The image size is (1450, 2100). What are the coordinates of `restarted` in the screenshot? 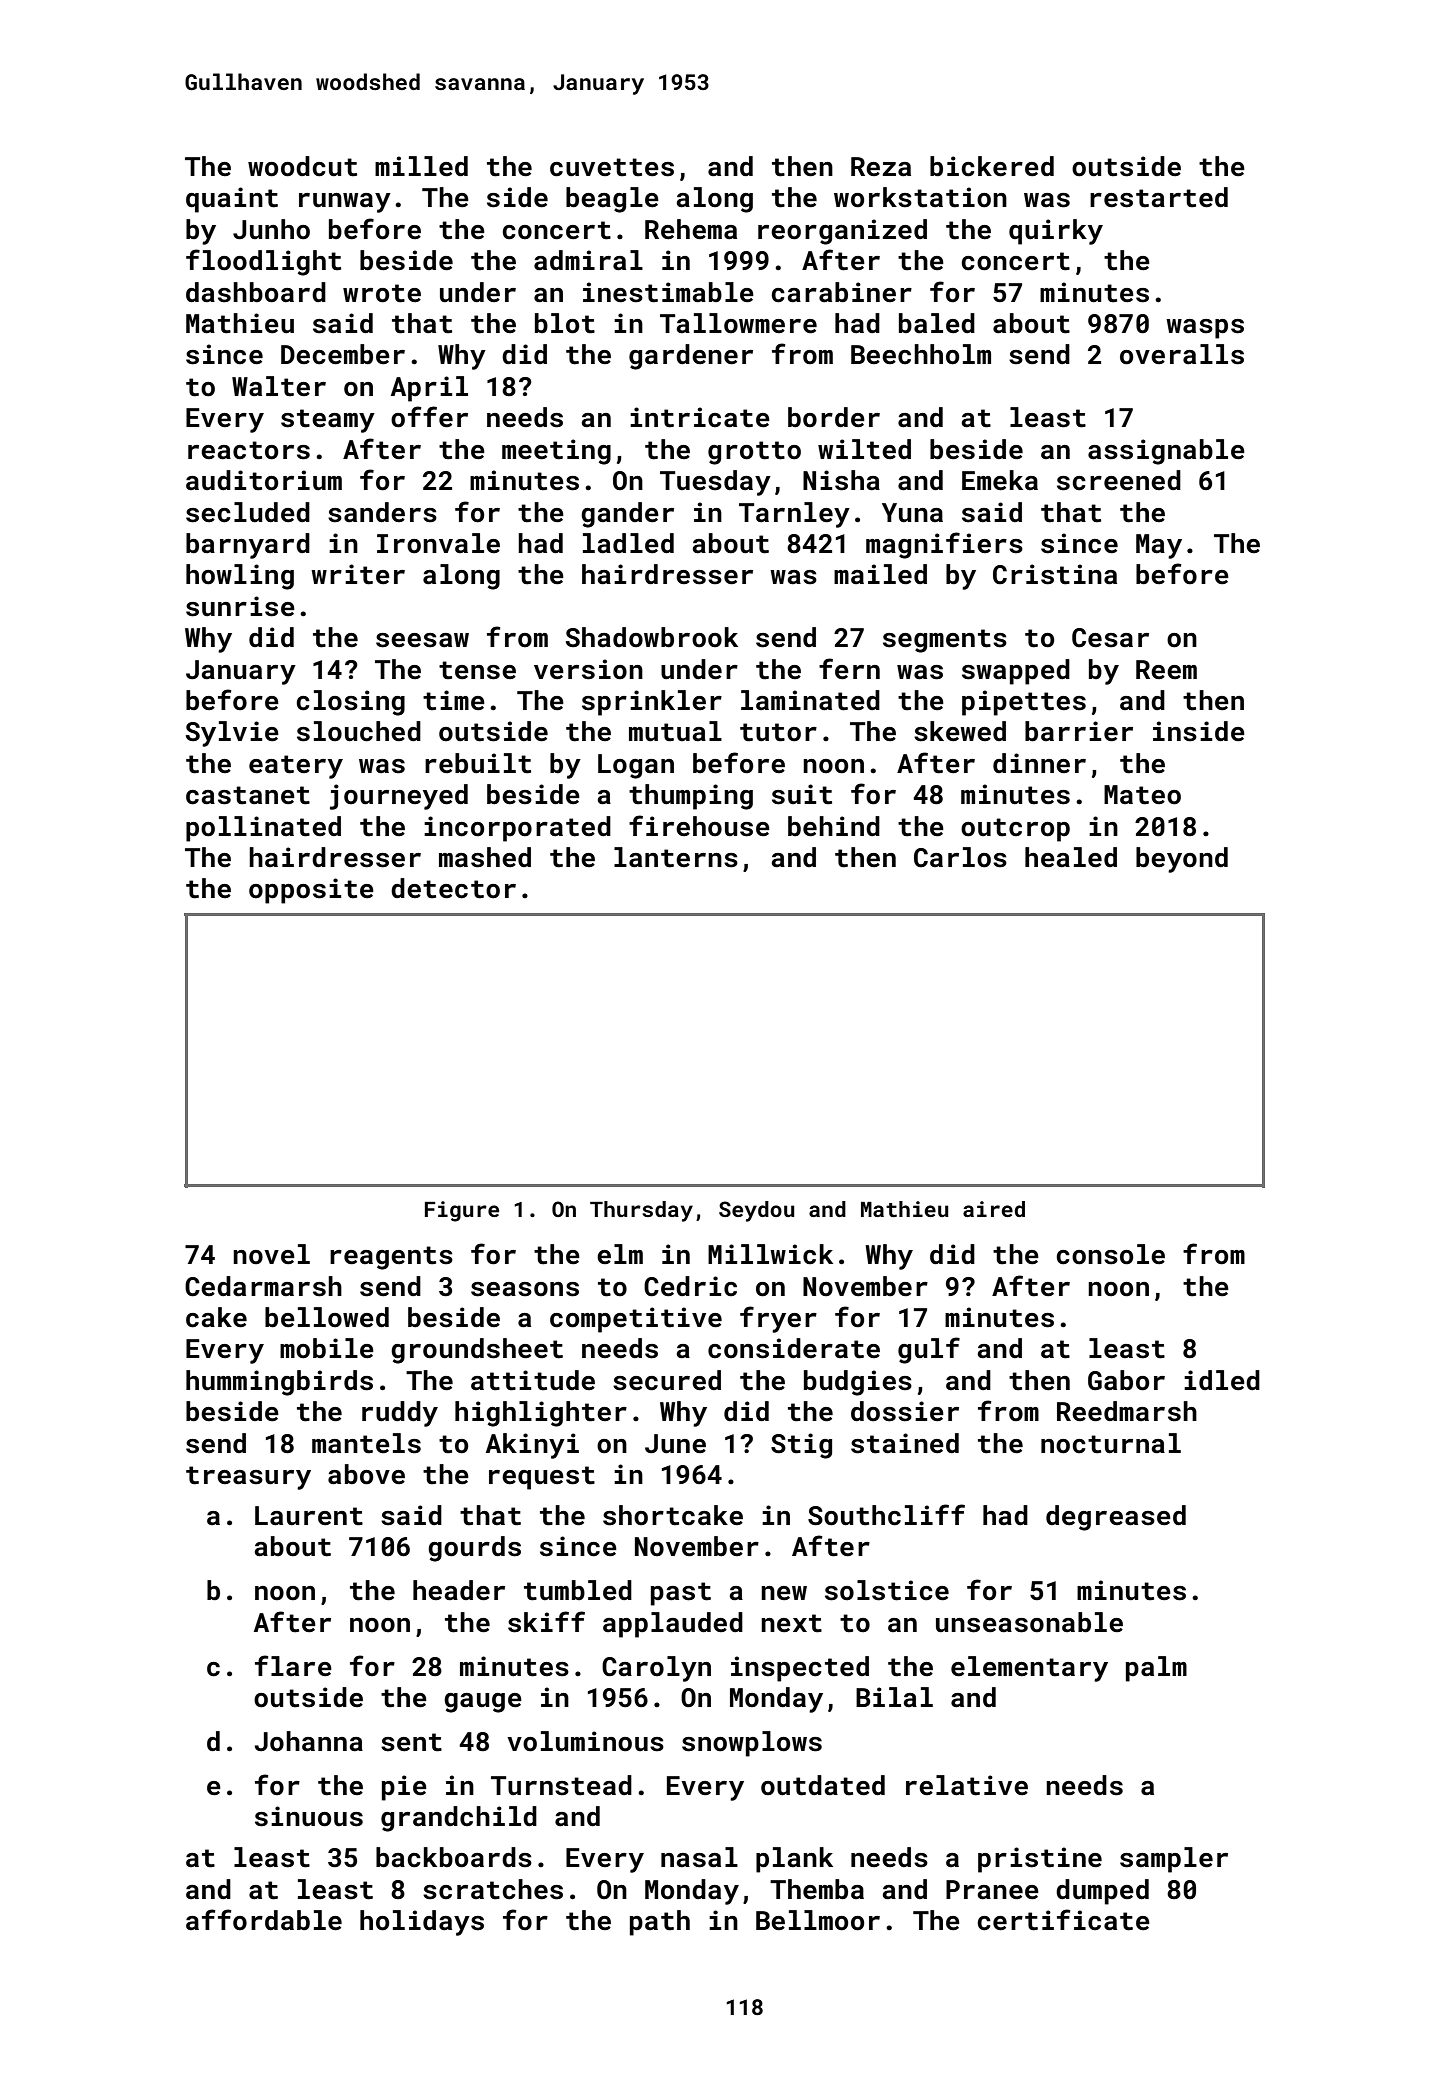 It's located at (1159, 197).
